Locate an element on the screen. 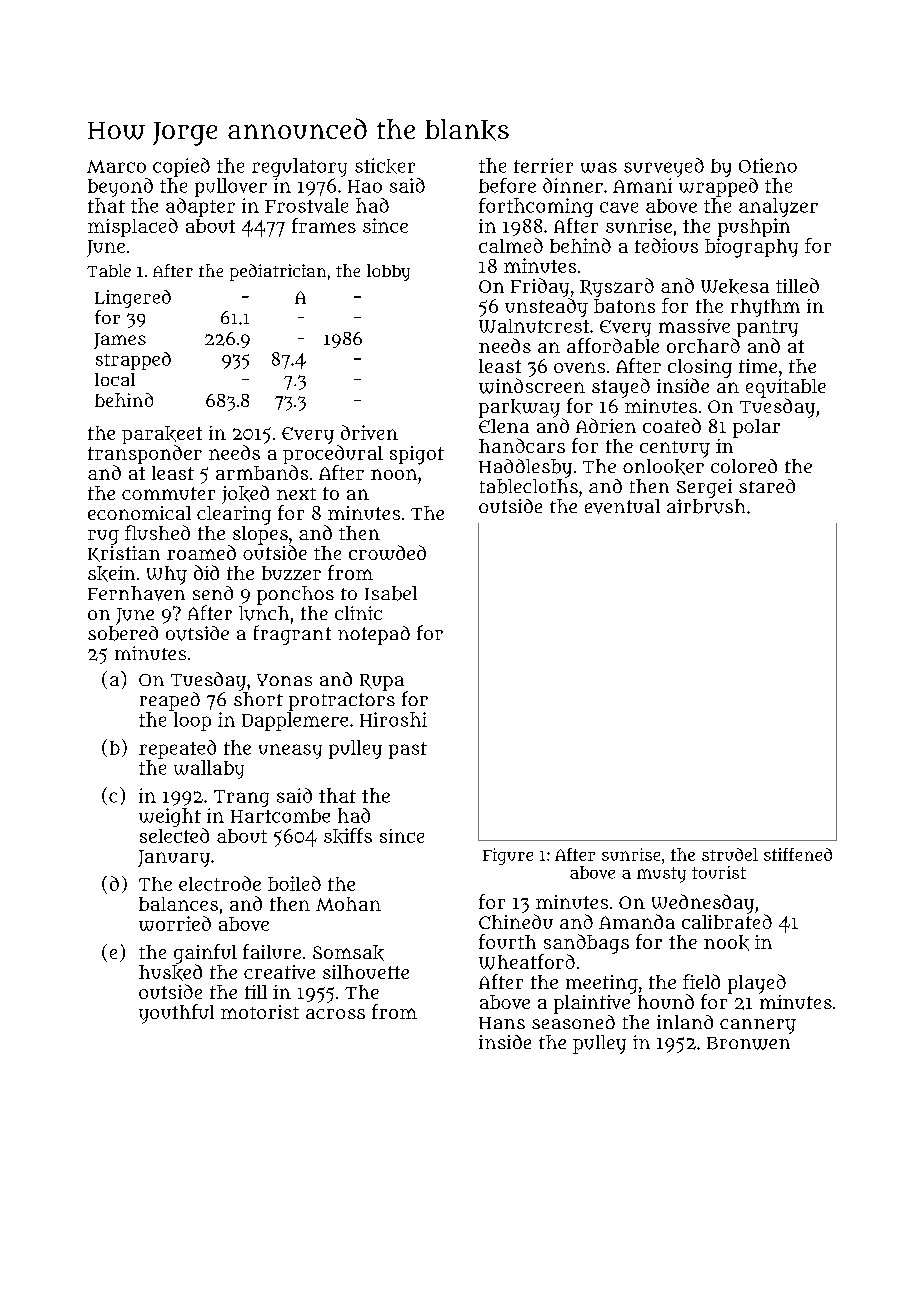  sobered is located at coordinates (123, 633).
